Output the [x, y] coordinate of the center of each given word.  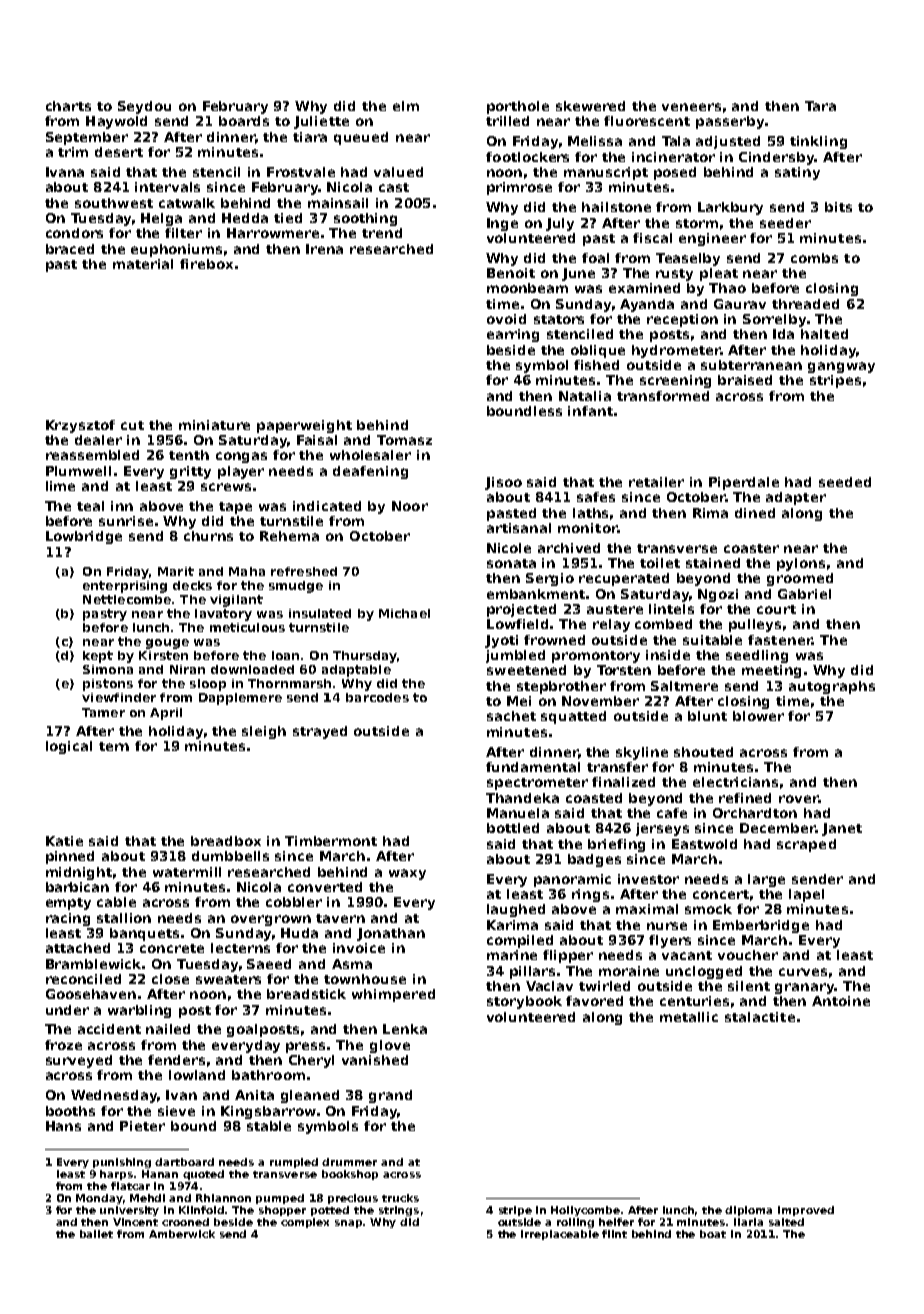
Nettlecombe [127, 599]
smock [708, 909]
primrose [519, 188]
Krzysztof [80, 426]
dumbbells [230, 856]
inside [668, 655]
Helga [161, 219]
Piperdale [744, 483]
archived [569, 548]
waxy [407, 874]
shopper [282, 1211]
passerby [730, 122]
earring [513, 335]
